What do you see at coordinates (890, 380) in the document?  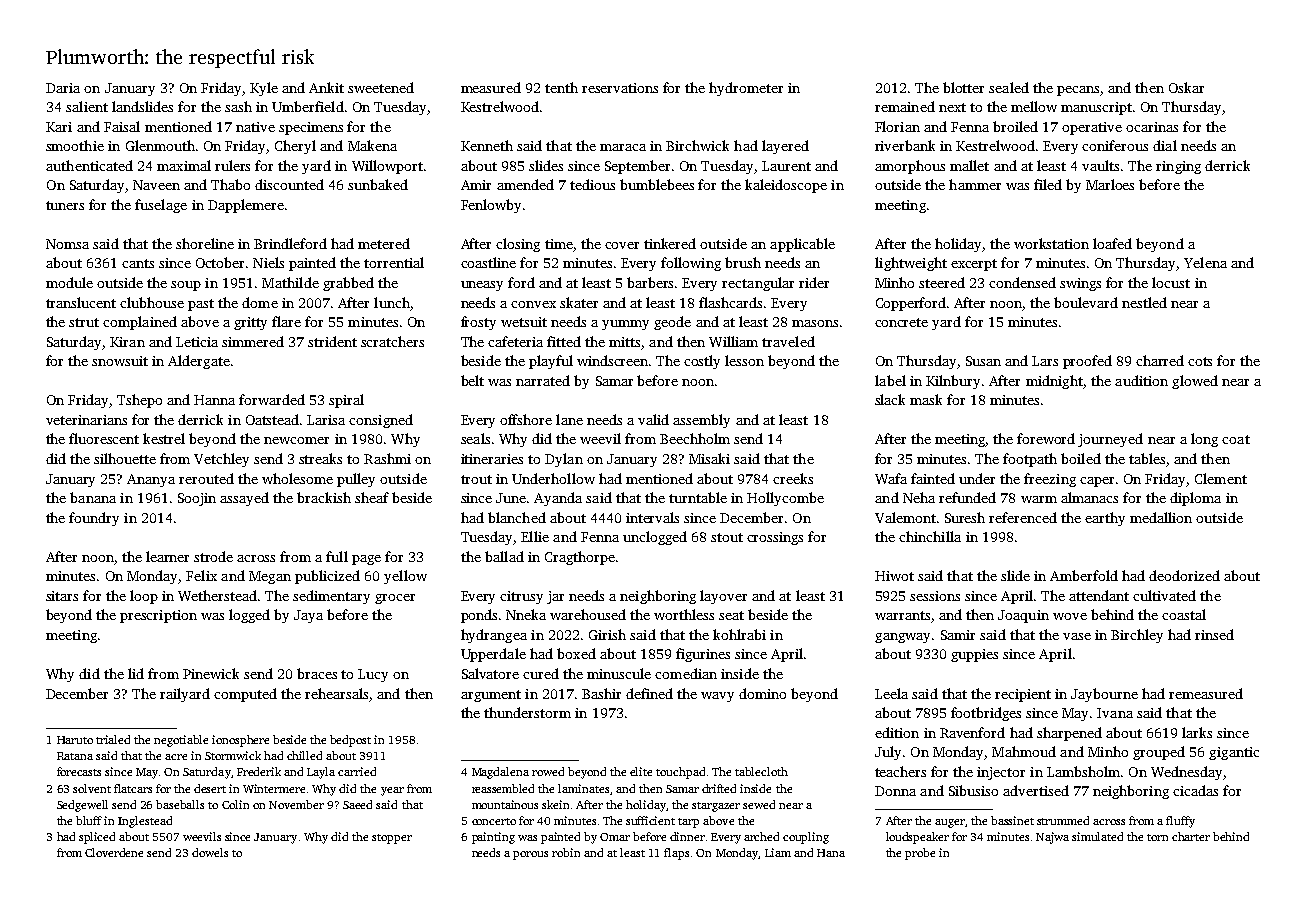 I see `label` at bounding box center [890, 380].
